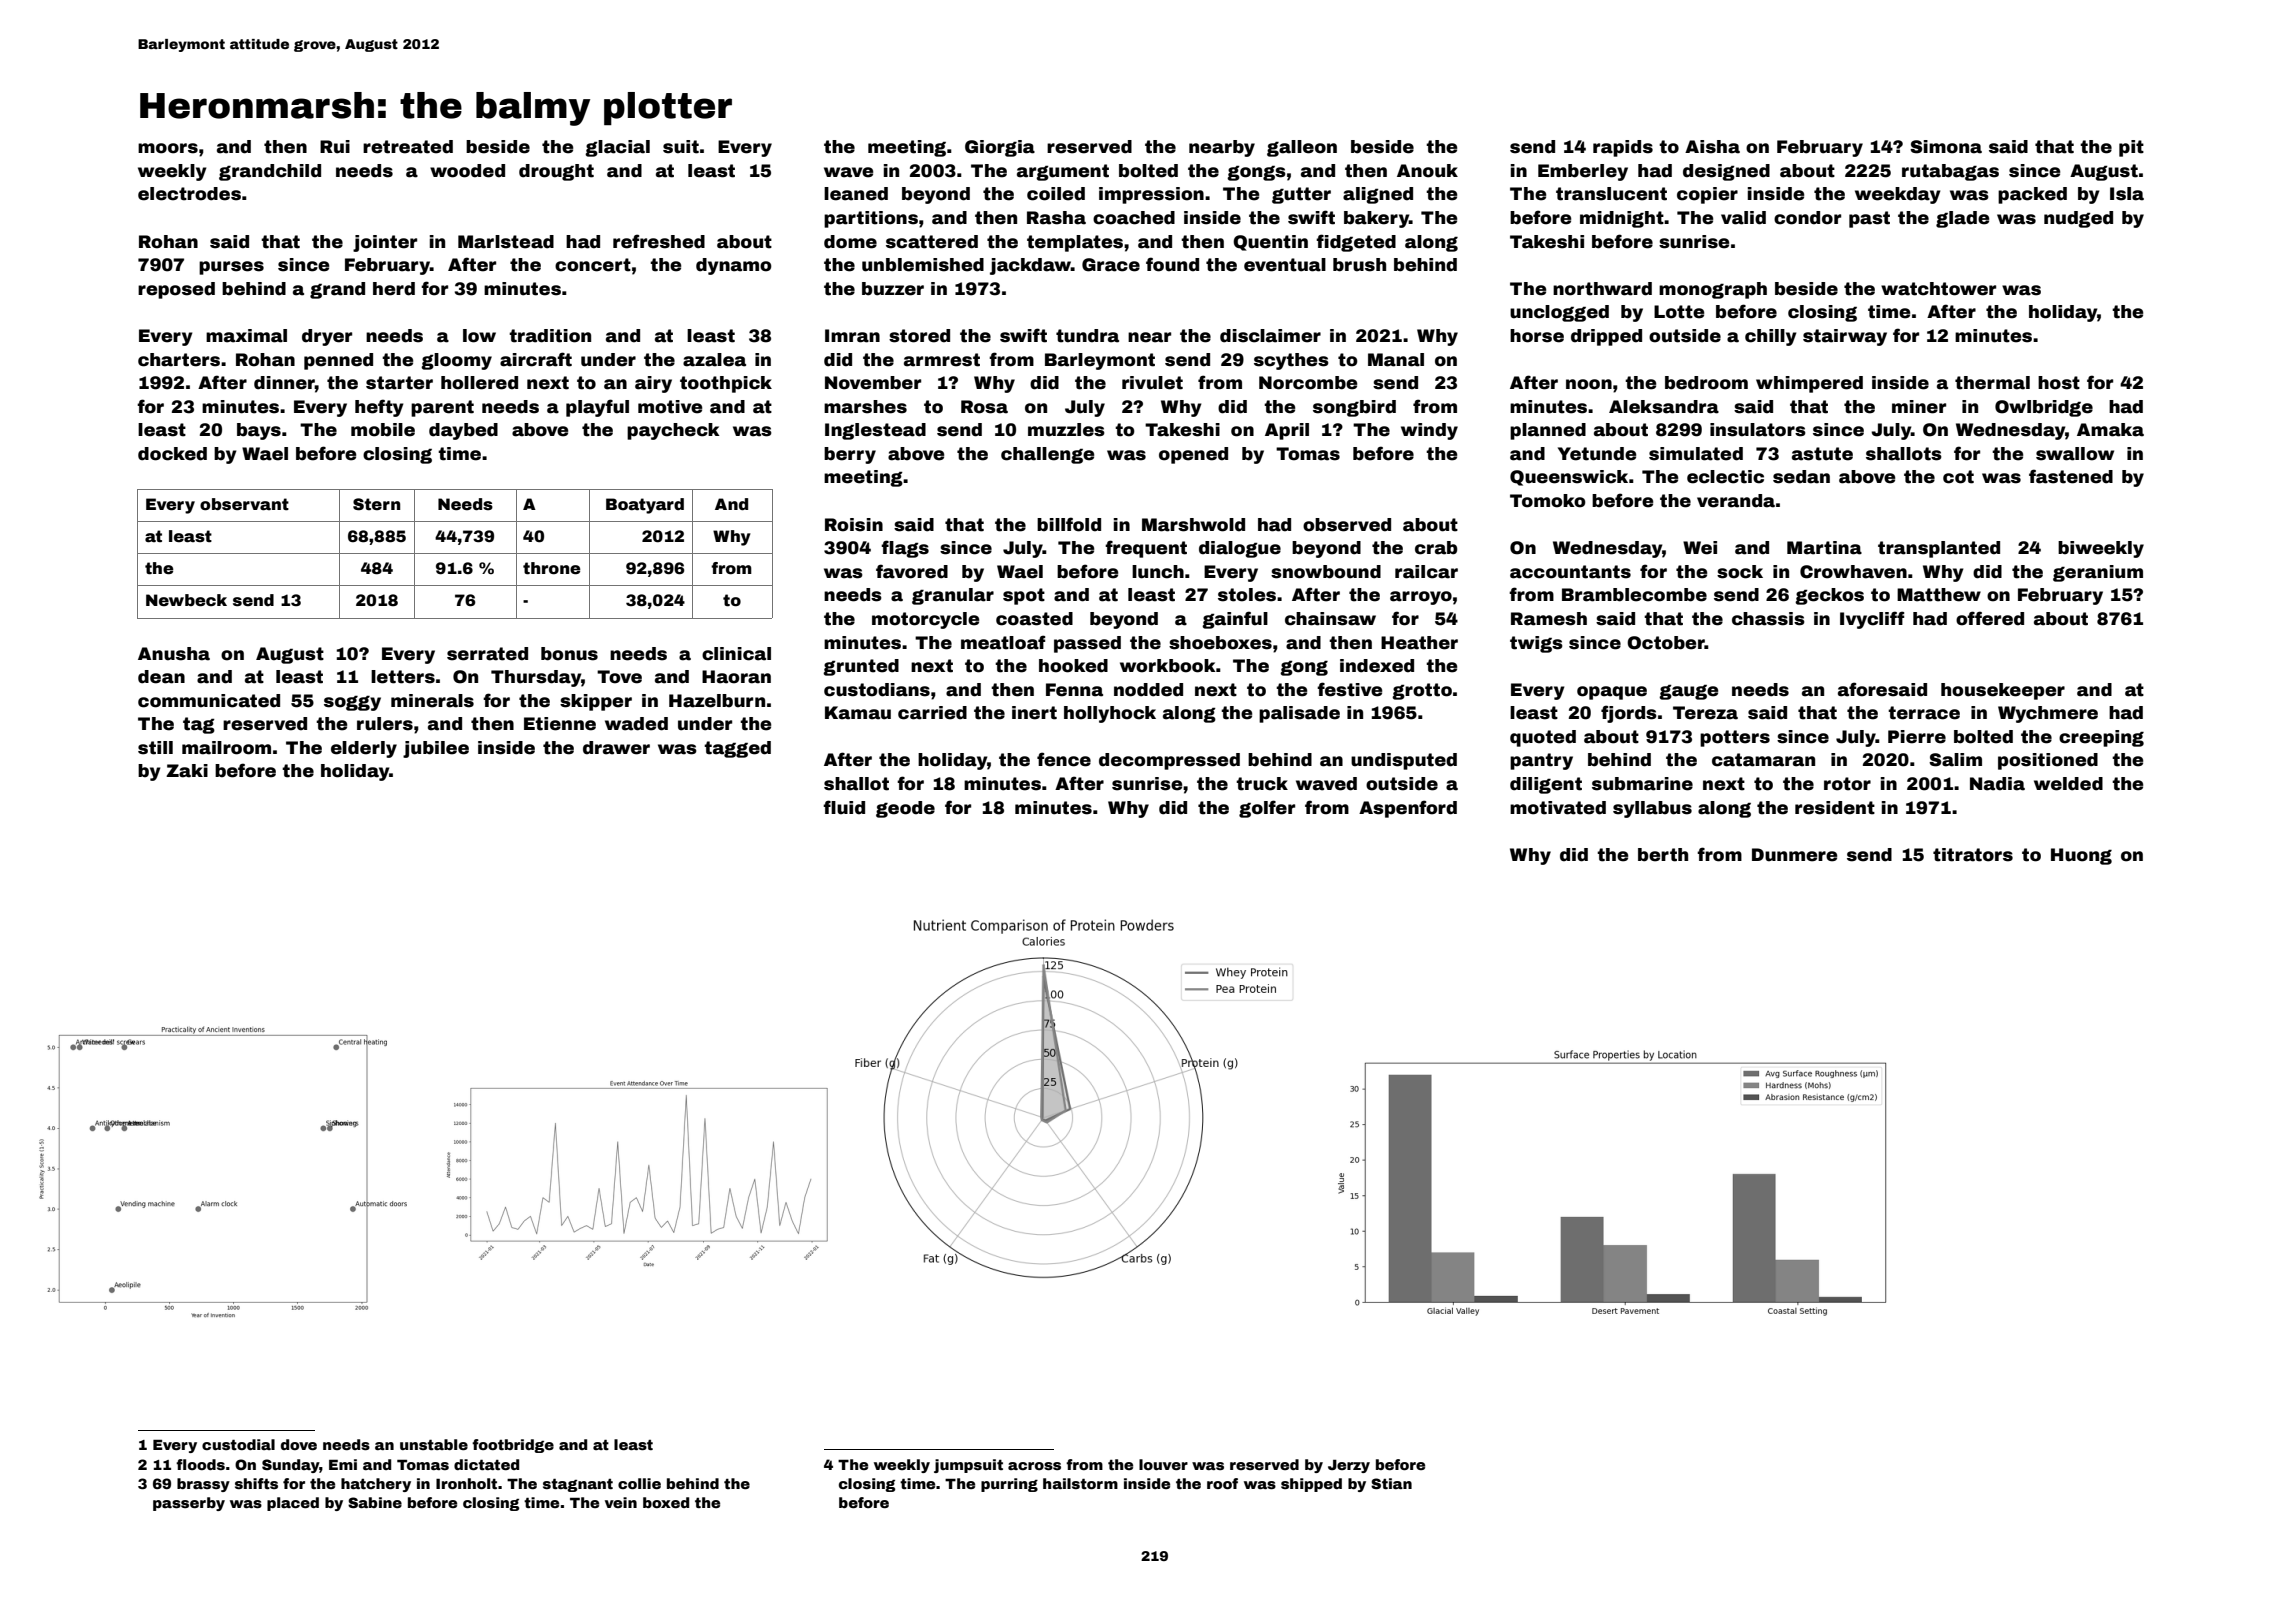 The width and height of the document is (2282, 1614). What do you see at coordinates (2081, 856) in the document?
I see `Huong` at bounding box center [2081, 856].
